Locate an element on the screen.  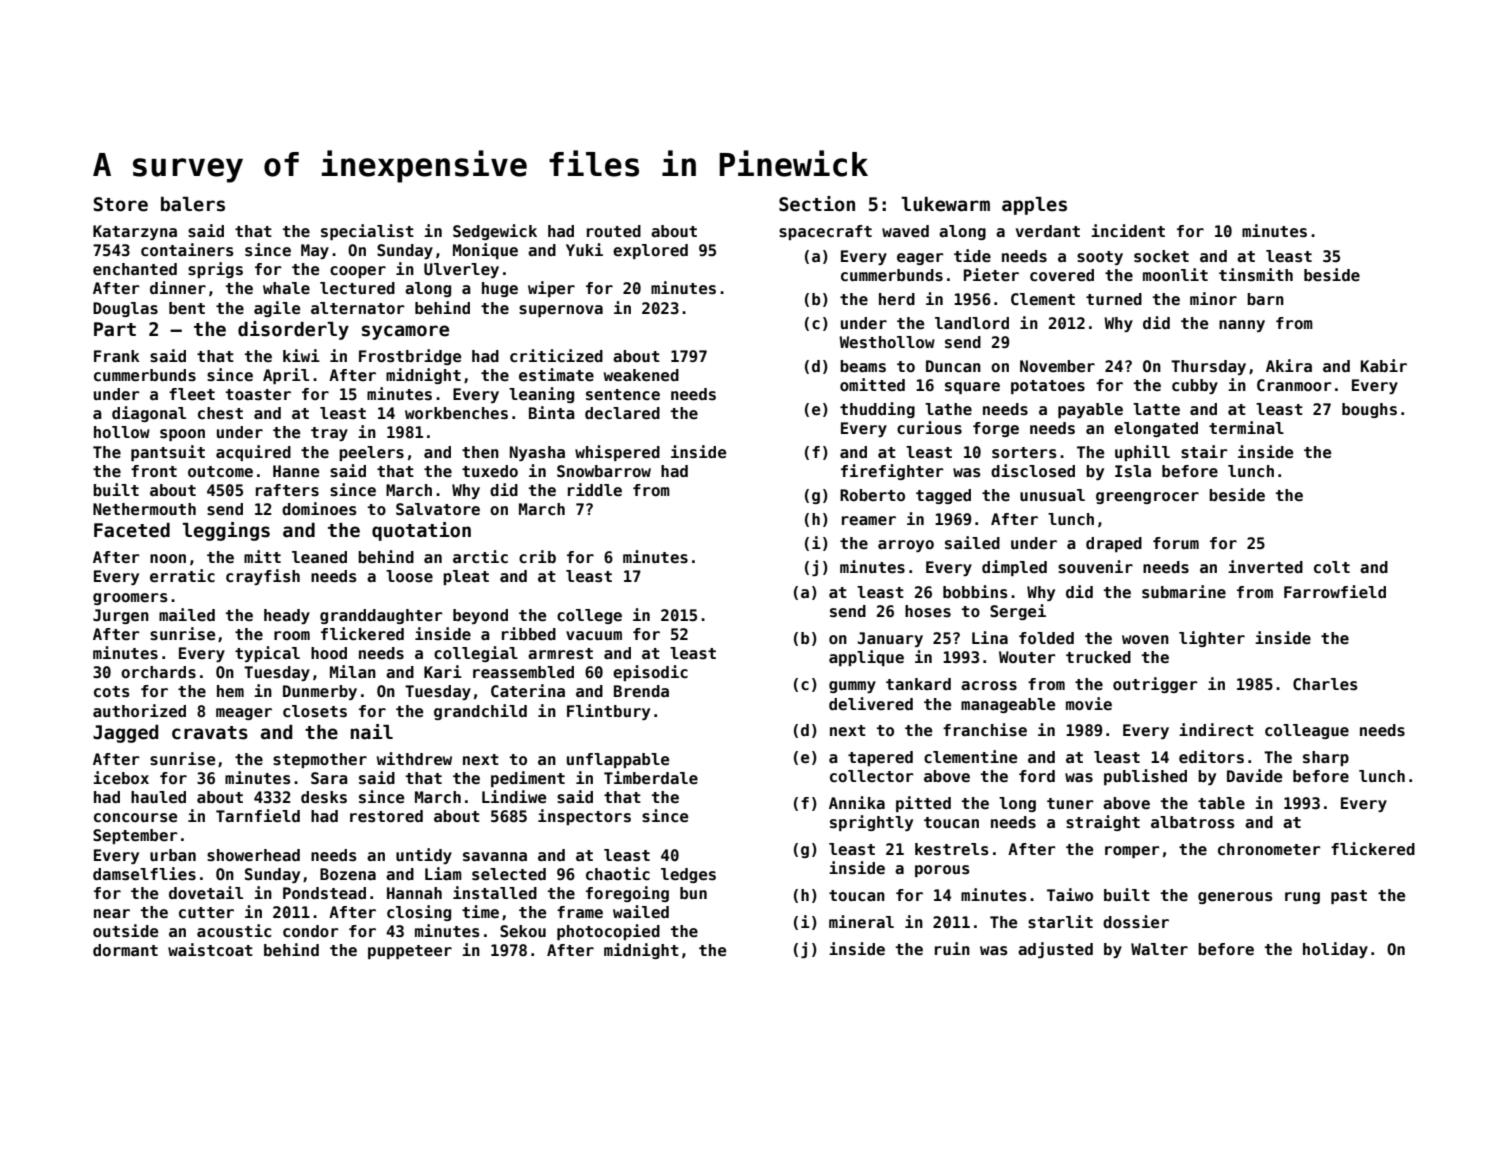
crib is located at coordinates (537, 556).
